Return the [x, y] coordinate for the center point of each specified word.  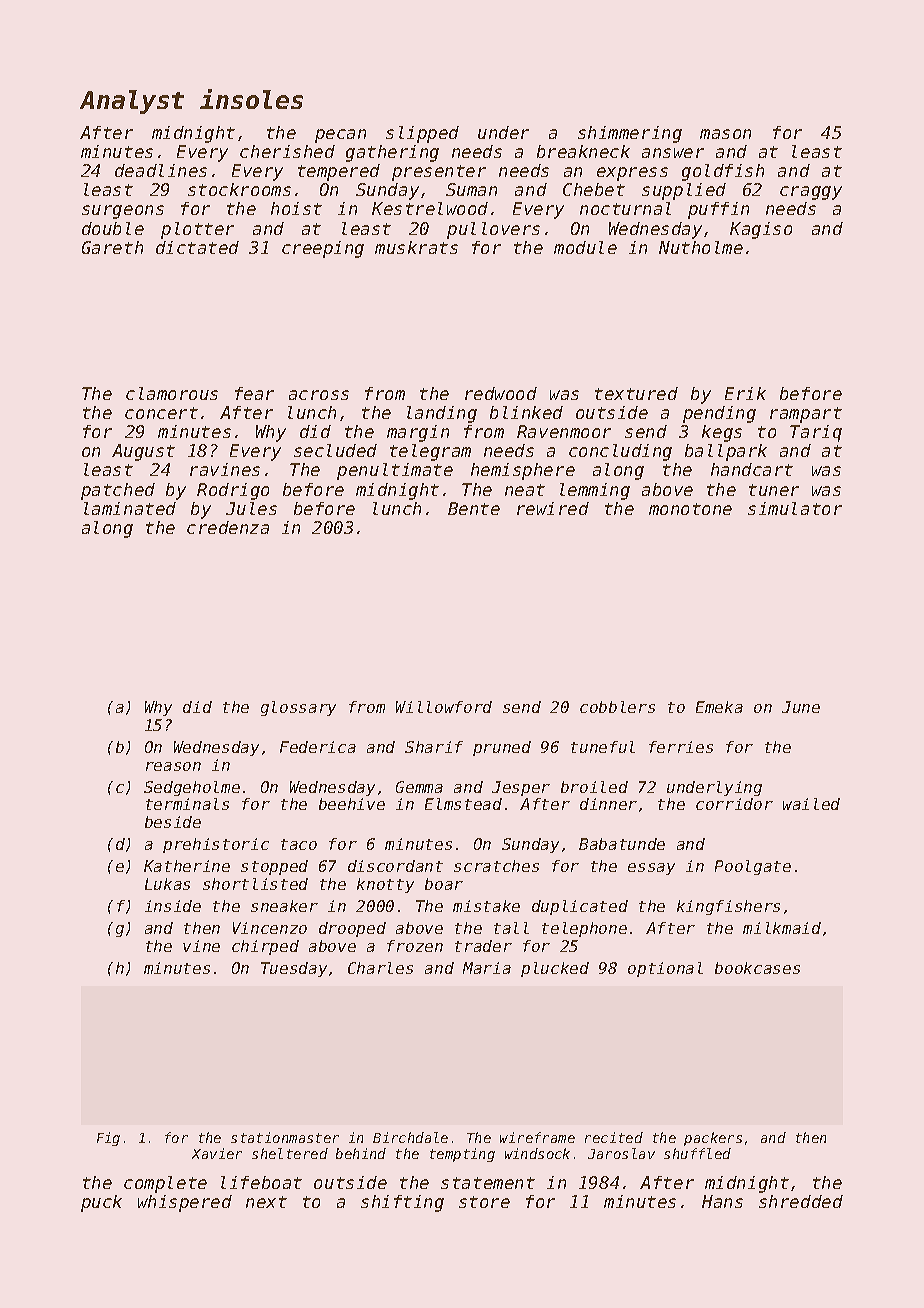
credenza [228, 527]
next [266, 1202]
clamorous [172, 393]
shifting [402, 1203]
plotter [197, 230]
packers [713, 1139]
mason [725, 134]
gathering [392, 153]
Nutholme [701, 247]
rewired [553, 508]
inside [173, 906]
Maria [487, 968]
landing [442, 414]
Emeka [719, 707]
